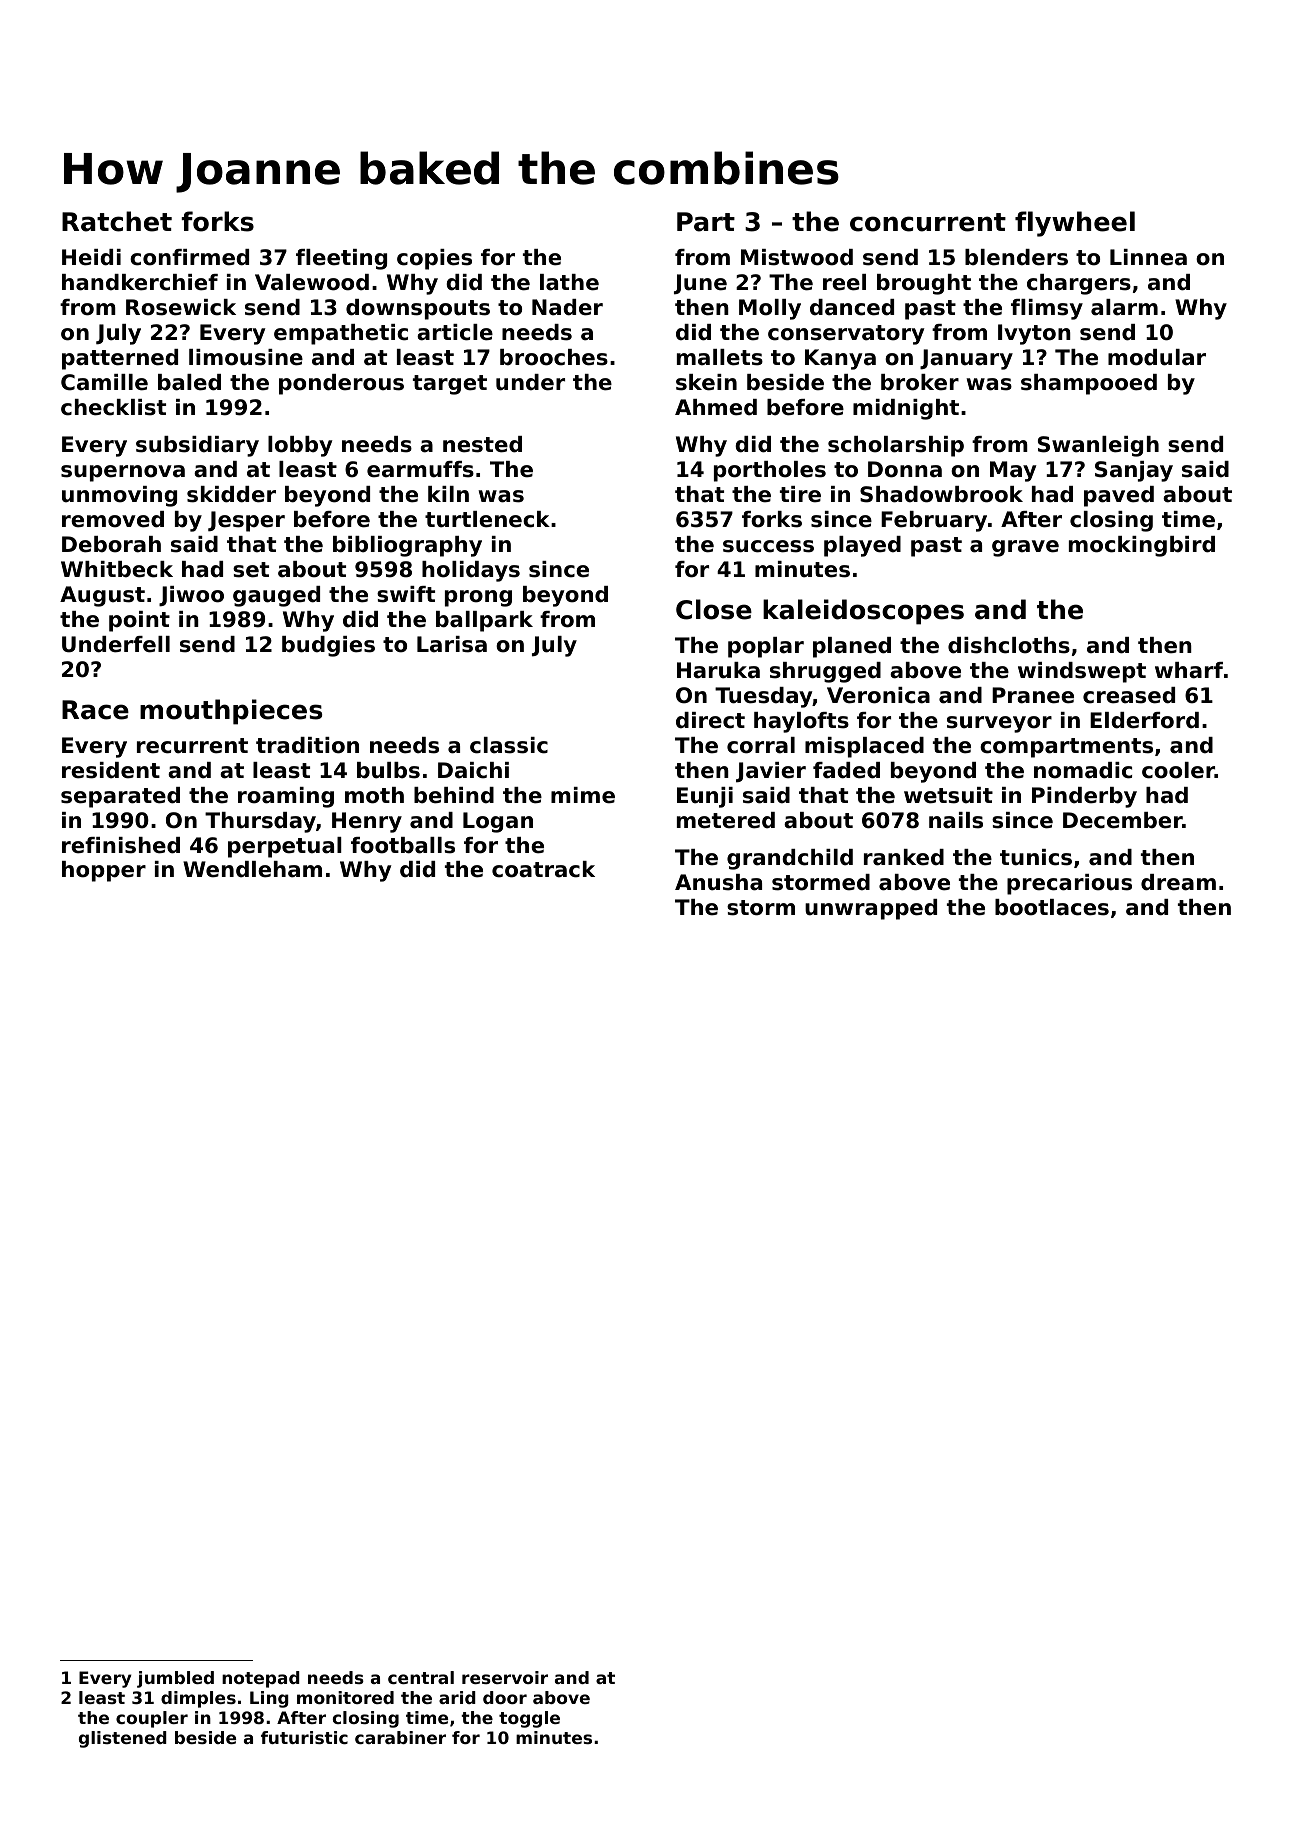  What do you see at coordinates (1047, 309) in the image?
I see `flimsy` at bounding box center [1047, 309].
